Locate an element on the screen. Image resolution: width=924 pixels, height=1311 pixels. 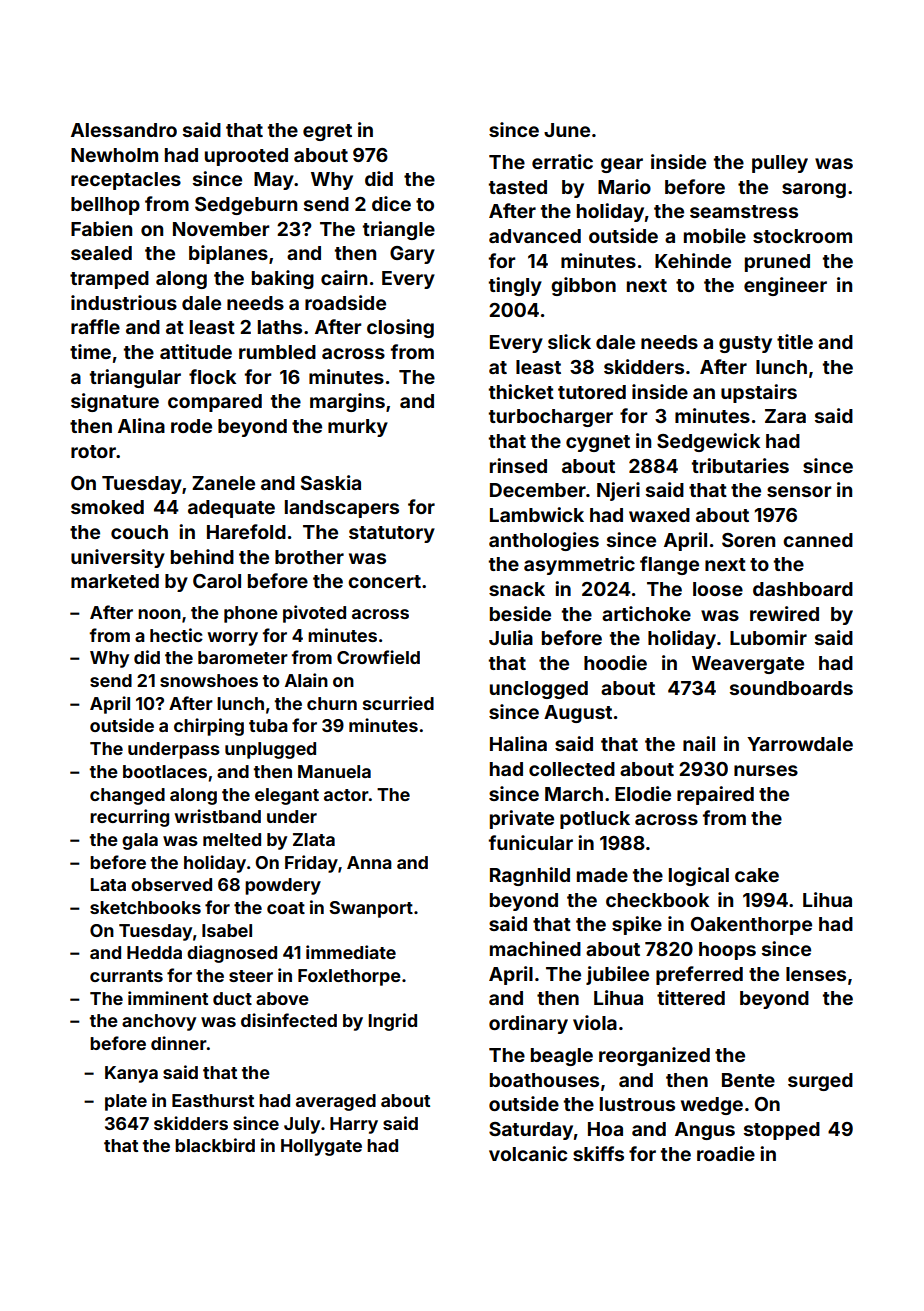
Alessandro is located at coordinates (124, 130).
